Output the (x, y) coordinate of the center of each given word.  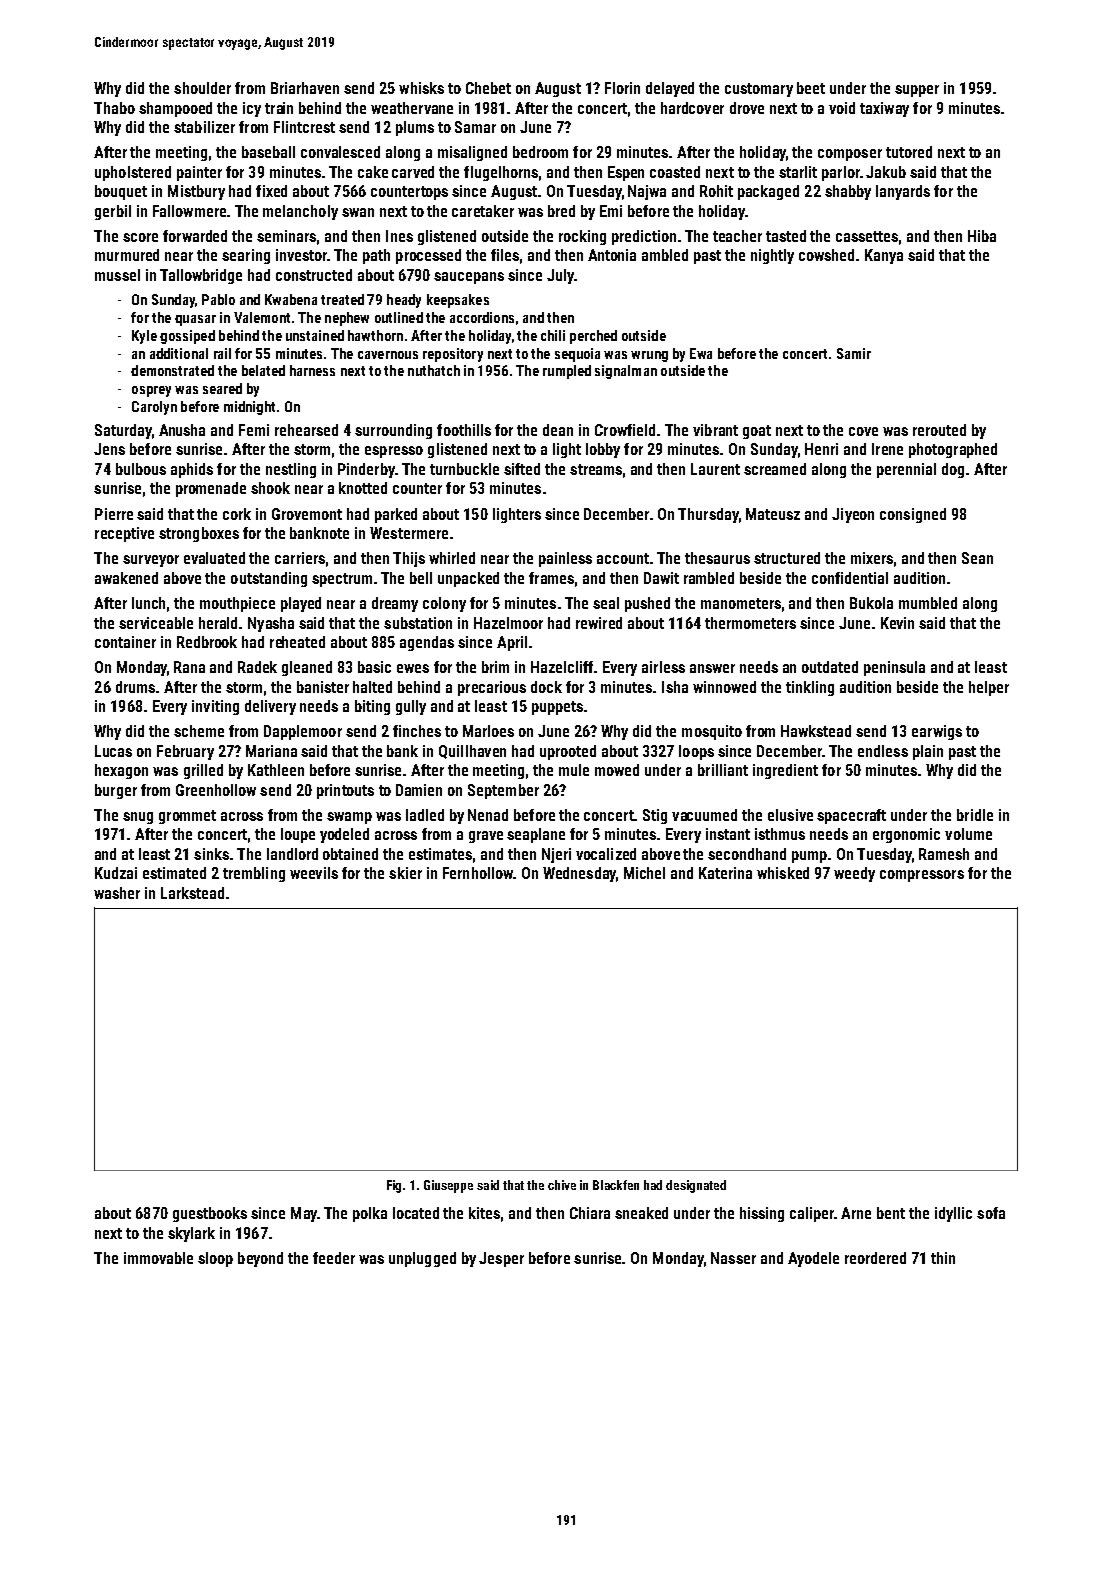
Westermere (409, 533)
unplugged (422, 1259)
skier (405, 873)
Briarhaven (305, 88)
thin (943, 1258)
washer (117, 893)
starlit (798, 172)
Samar (475, 127)
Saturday (123, 431)
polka (370, 1214)
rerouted (939, 430)
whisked (783, 873)
